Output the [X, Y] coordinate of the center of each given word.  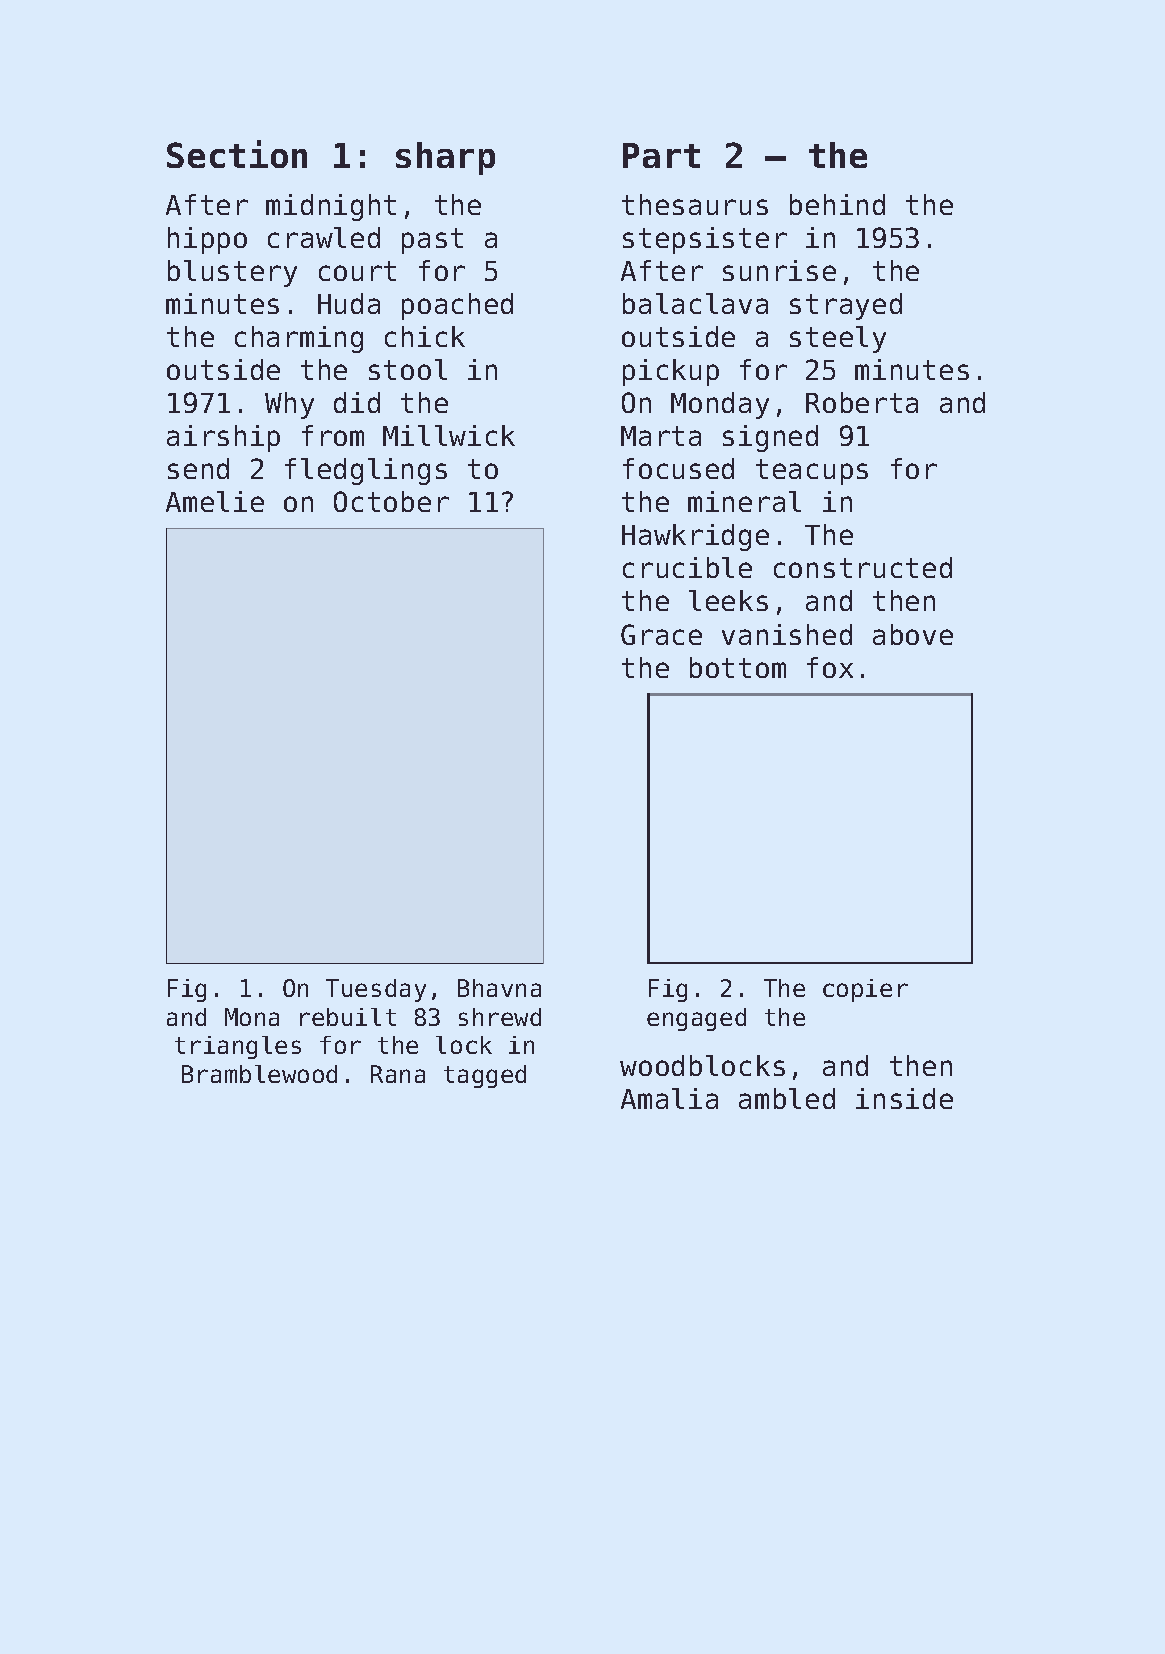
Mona [252, 1017]
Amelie [215, 501]
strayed [846, 306]
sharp [445, 158]
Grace [661, 634]
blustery [232, 273]
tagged [485, 1076]
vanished [787, 634]
